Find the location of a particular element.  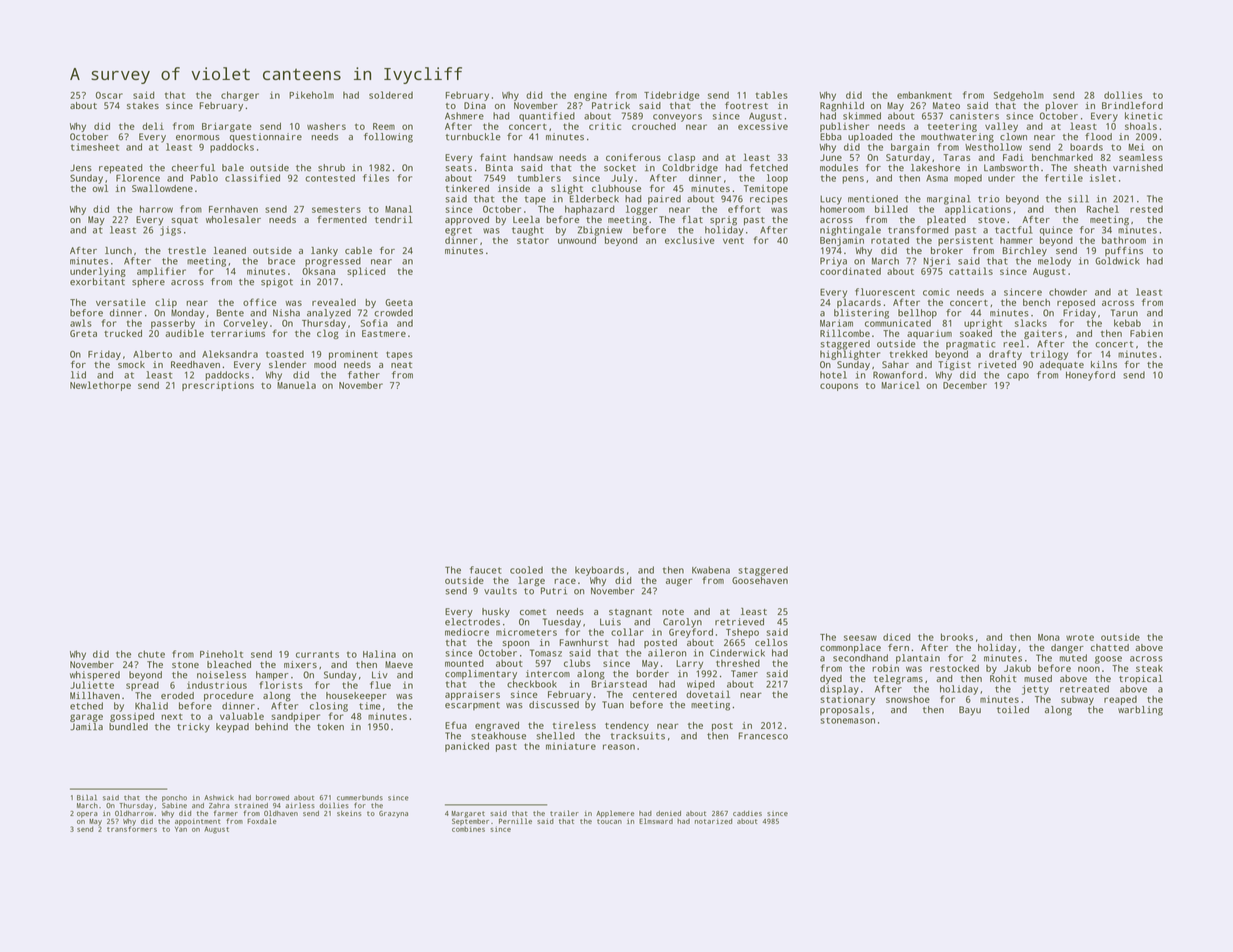

embankment is located at coordinates (924, 95).
